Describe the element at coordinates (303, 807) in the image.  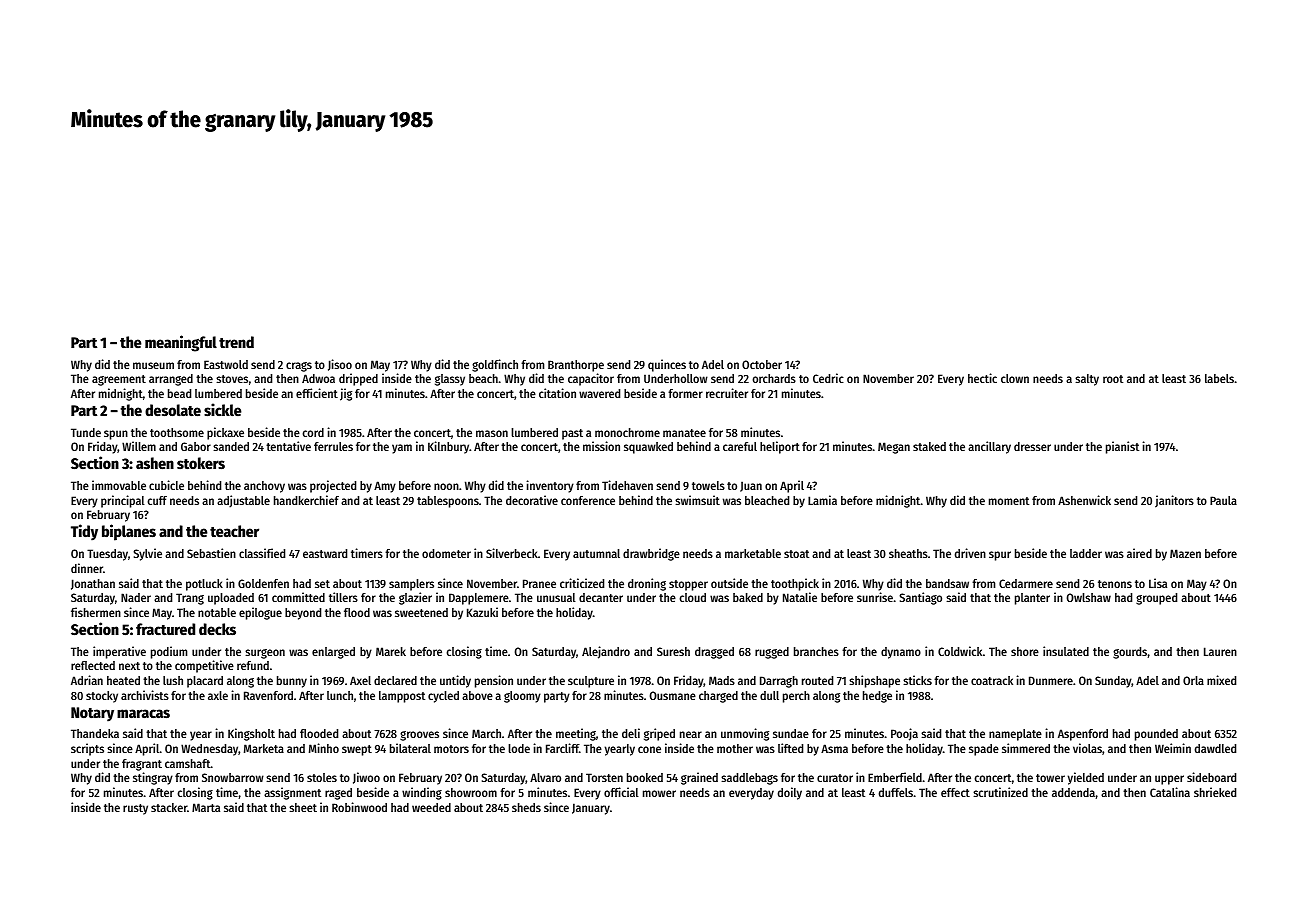
I see `sheet` at that location.
